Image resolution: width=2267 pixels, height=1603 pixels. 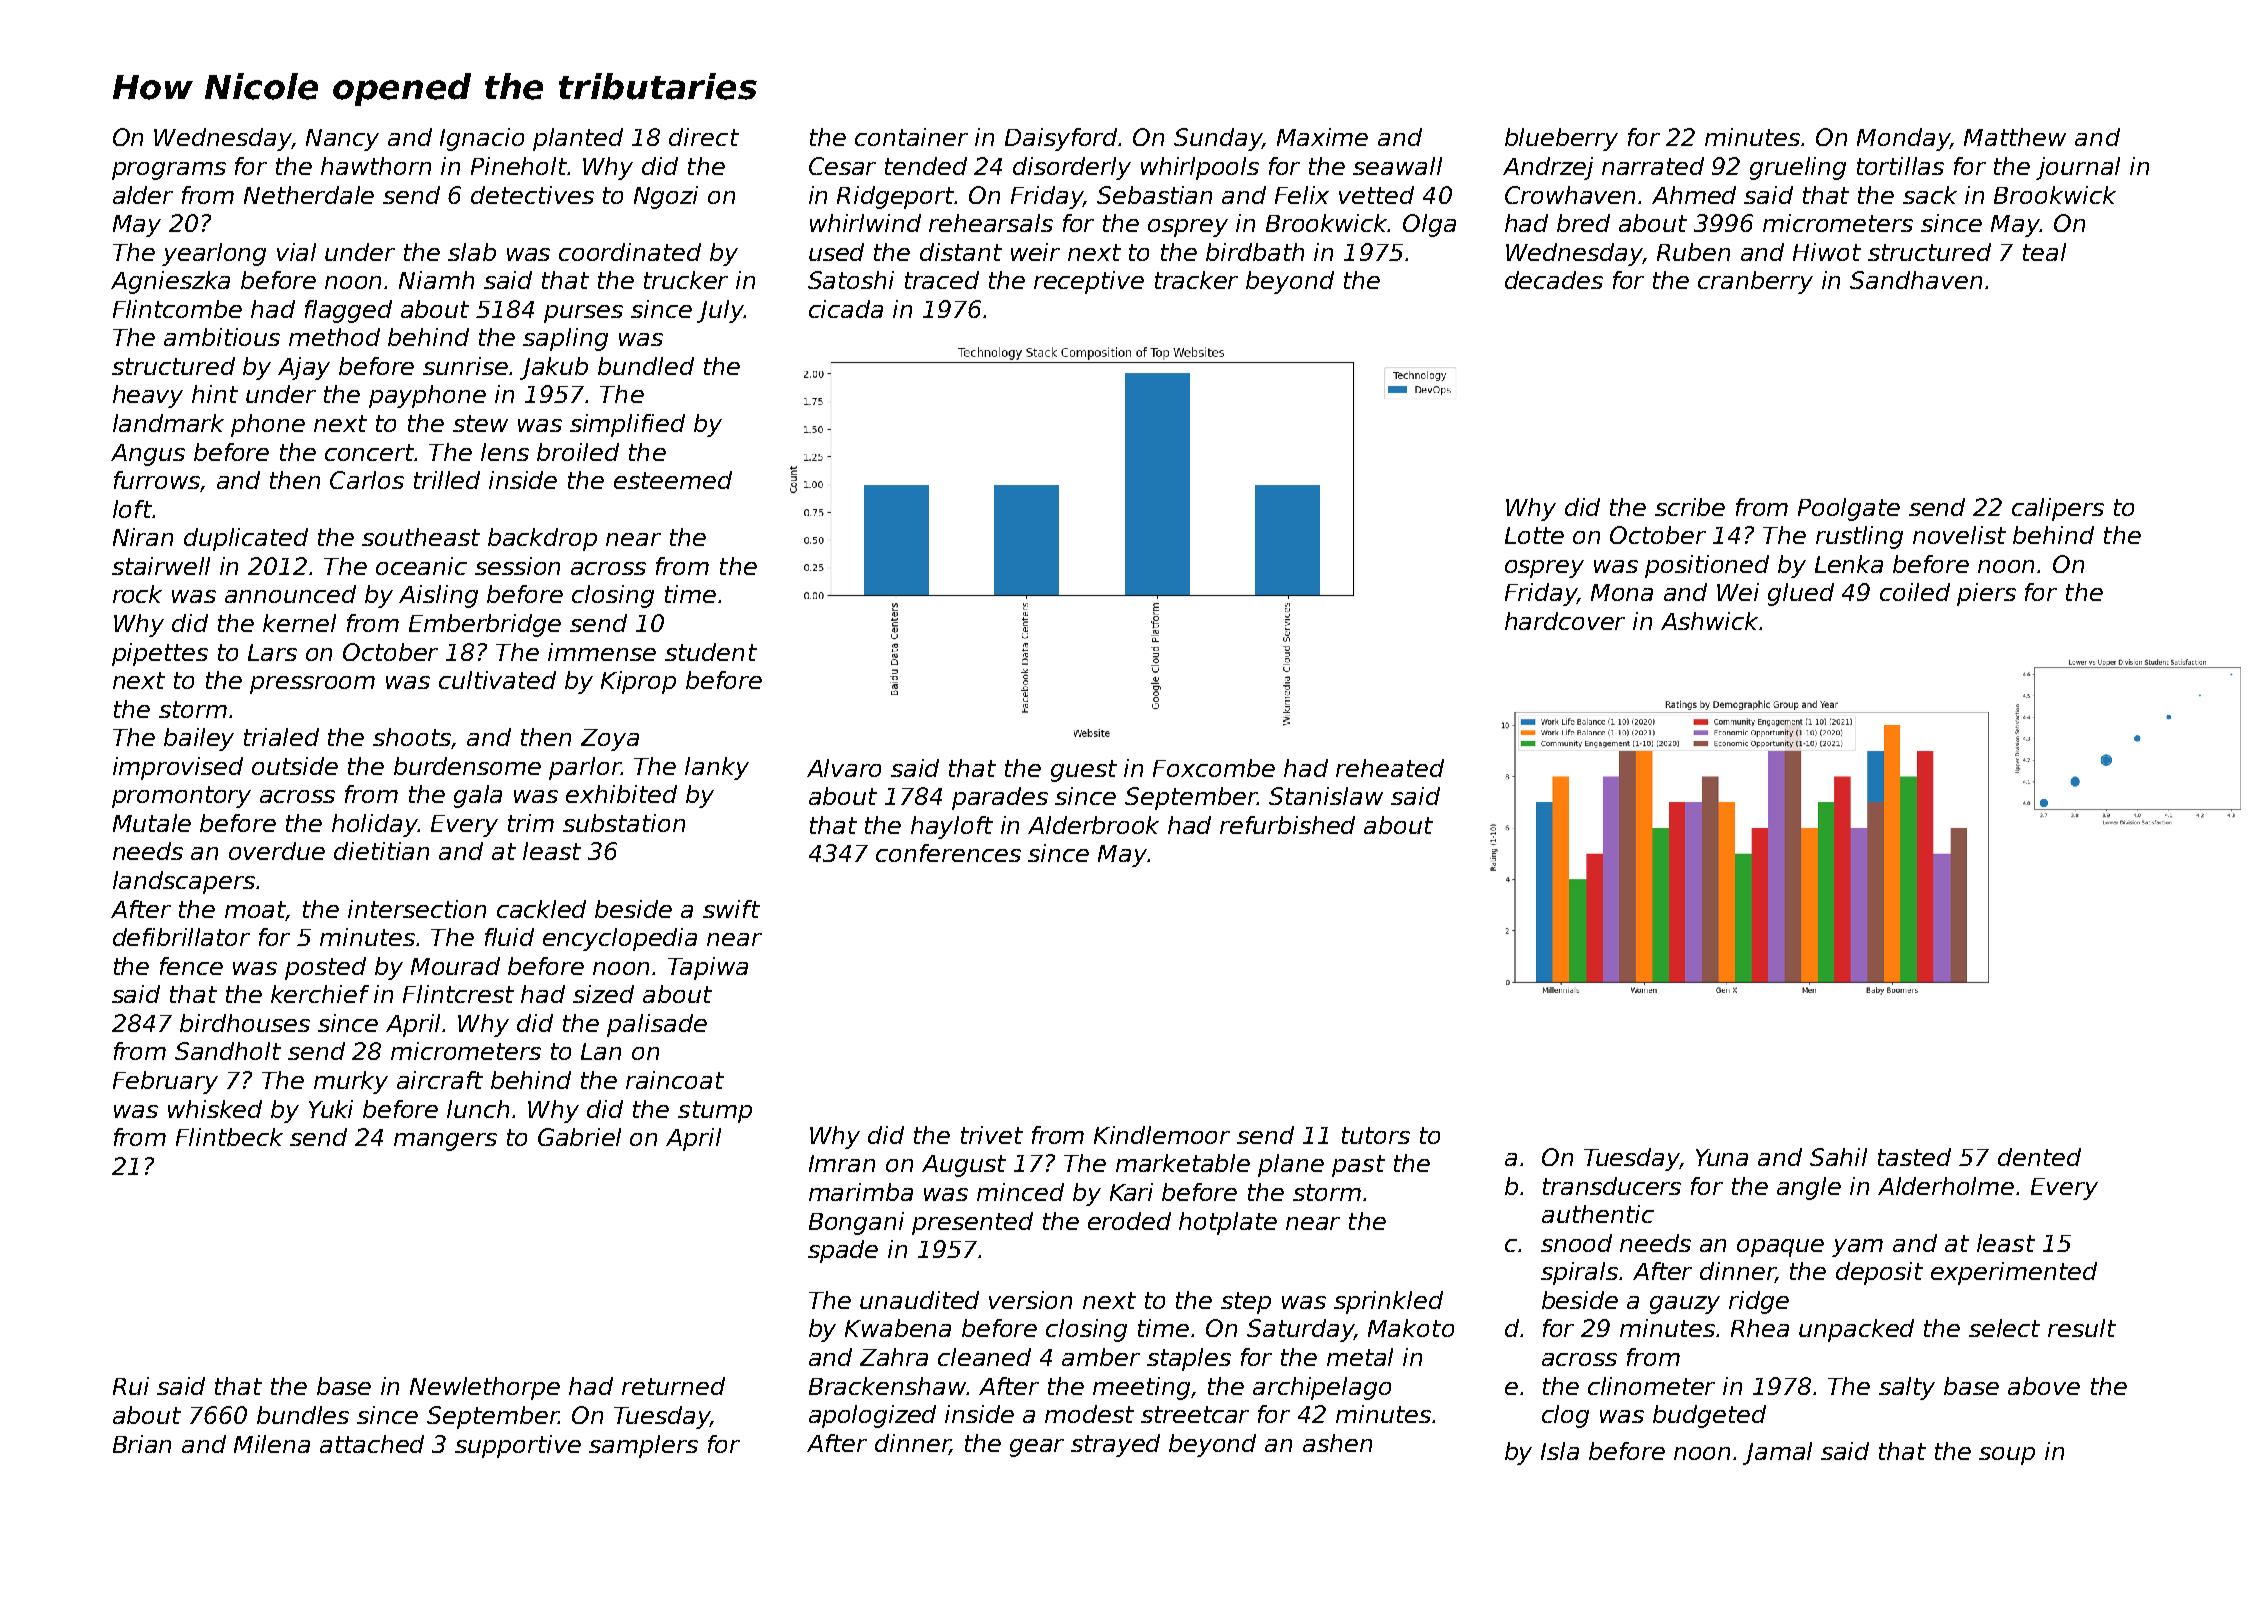 What do you see at coordinates (2039, 1157) in the document?
I see `dented` at bounding box center [2039, 1157].
